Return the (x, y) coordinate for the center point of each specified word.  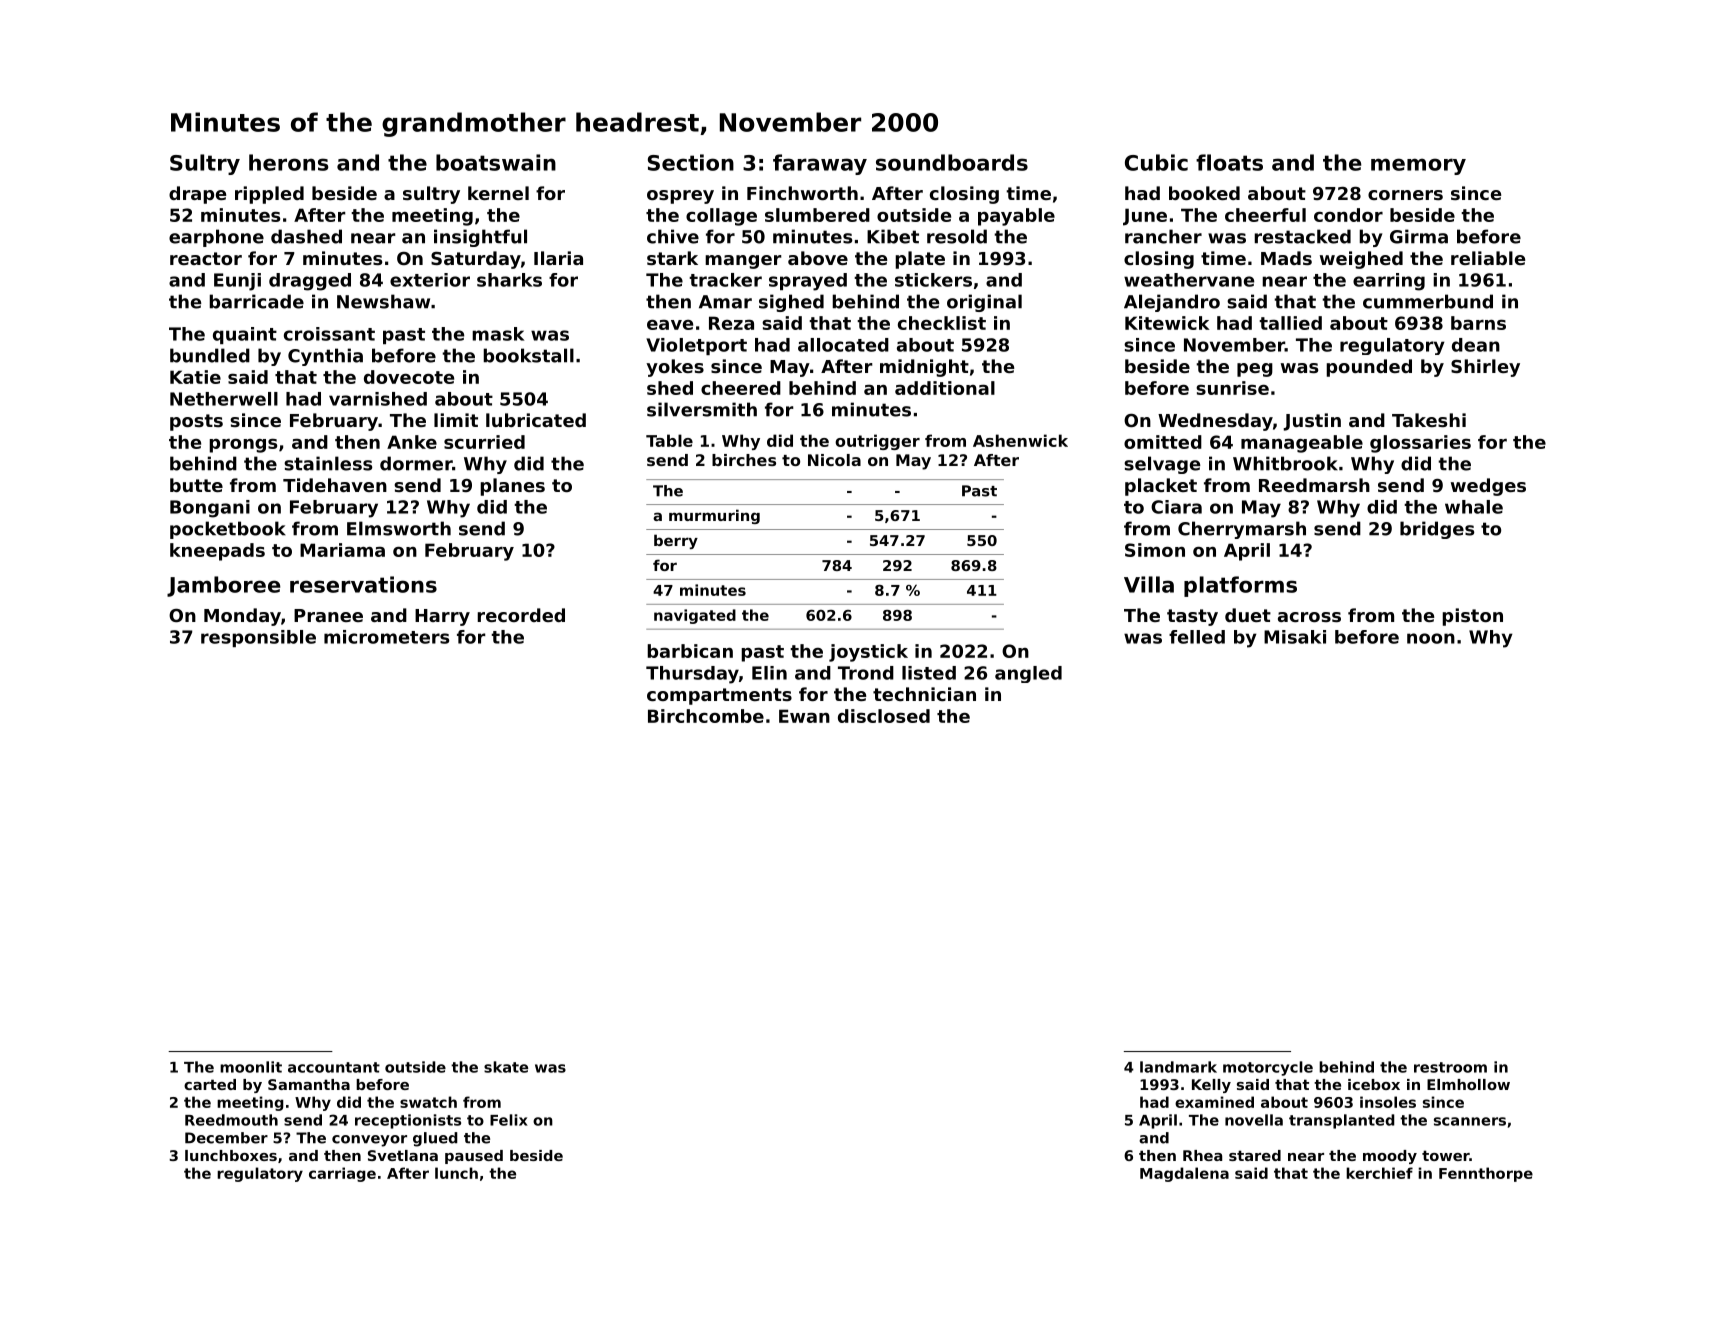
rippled (269, 195)
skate (506, 1067)
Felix (509, 1120)
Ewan (804, 716)
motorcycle (1268, 1068)
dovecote (409, 377)
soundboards (952, 162)
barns (1478, 323)
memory (1418, 166)
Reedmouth (231, 1120)
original (984, 303)
